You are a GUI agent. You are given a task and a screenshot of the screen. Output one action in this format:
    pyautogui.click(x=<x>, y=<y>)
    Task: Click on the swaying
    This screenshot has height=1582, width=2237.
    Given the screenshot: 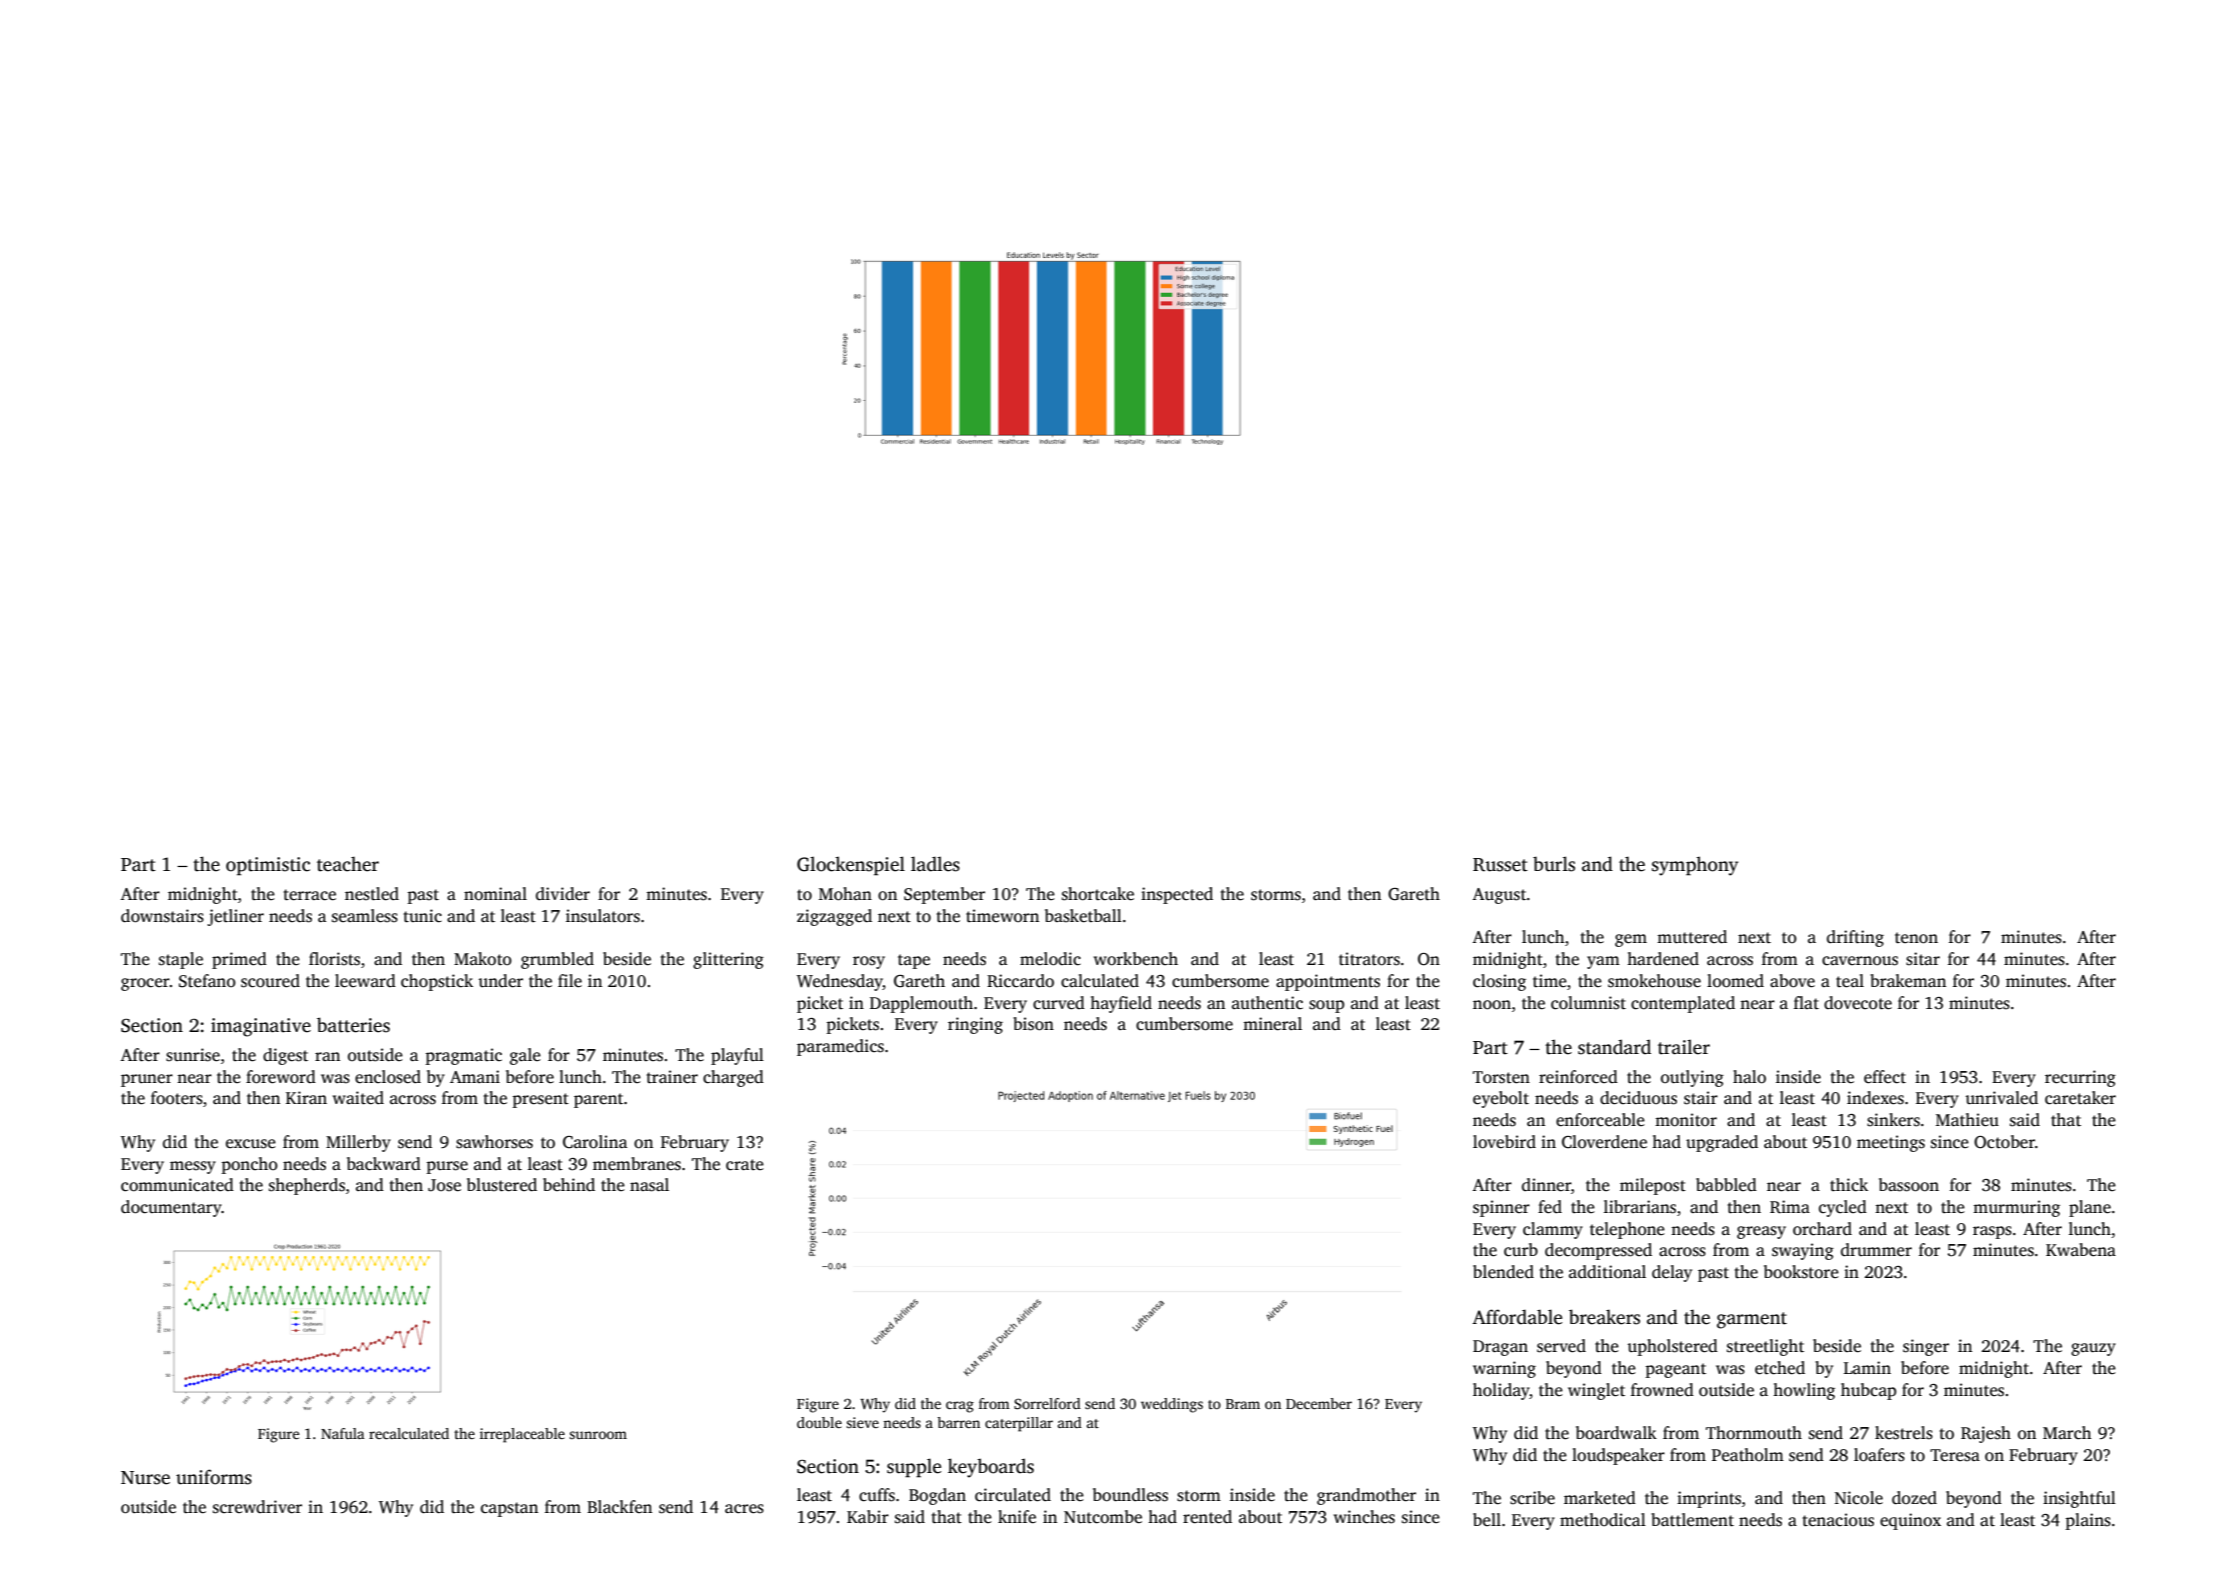 What is the action you would take?
    pyautogui.click(x=1803, y=1251)
